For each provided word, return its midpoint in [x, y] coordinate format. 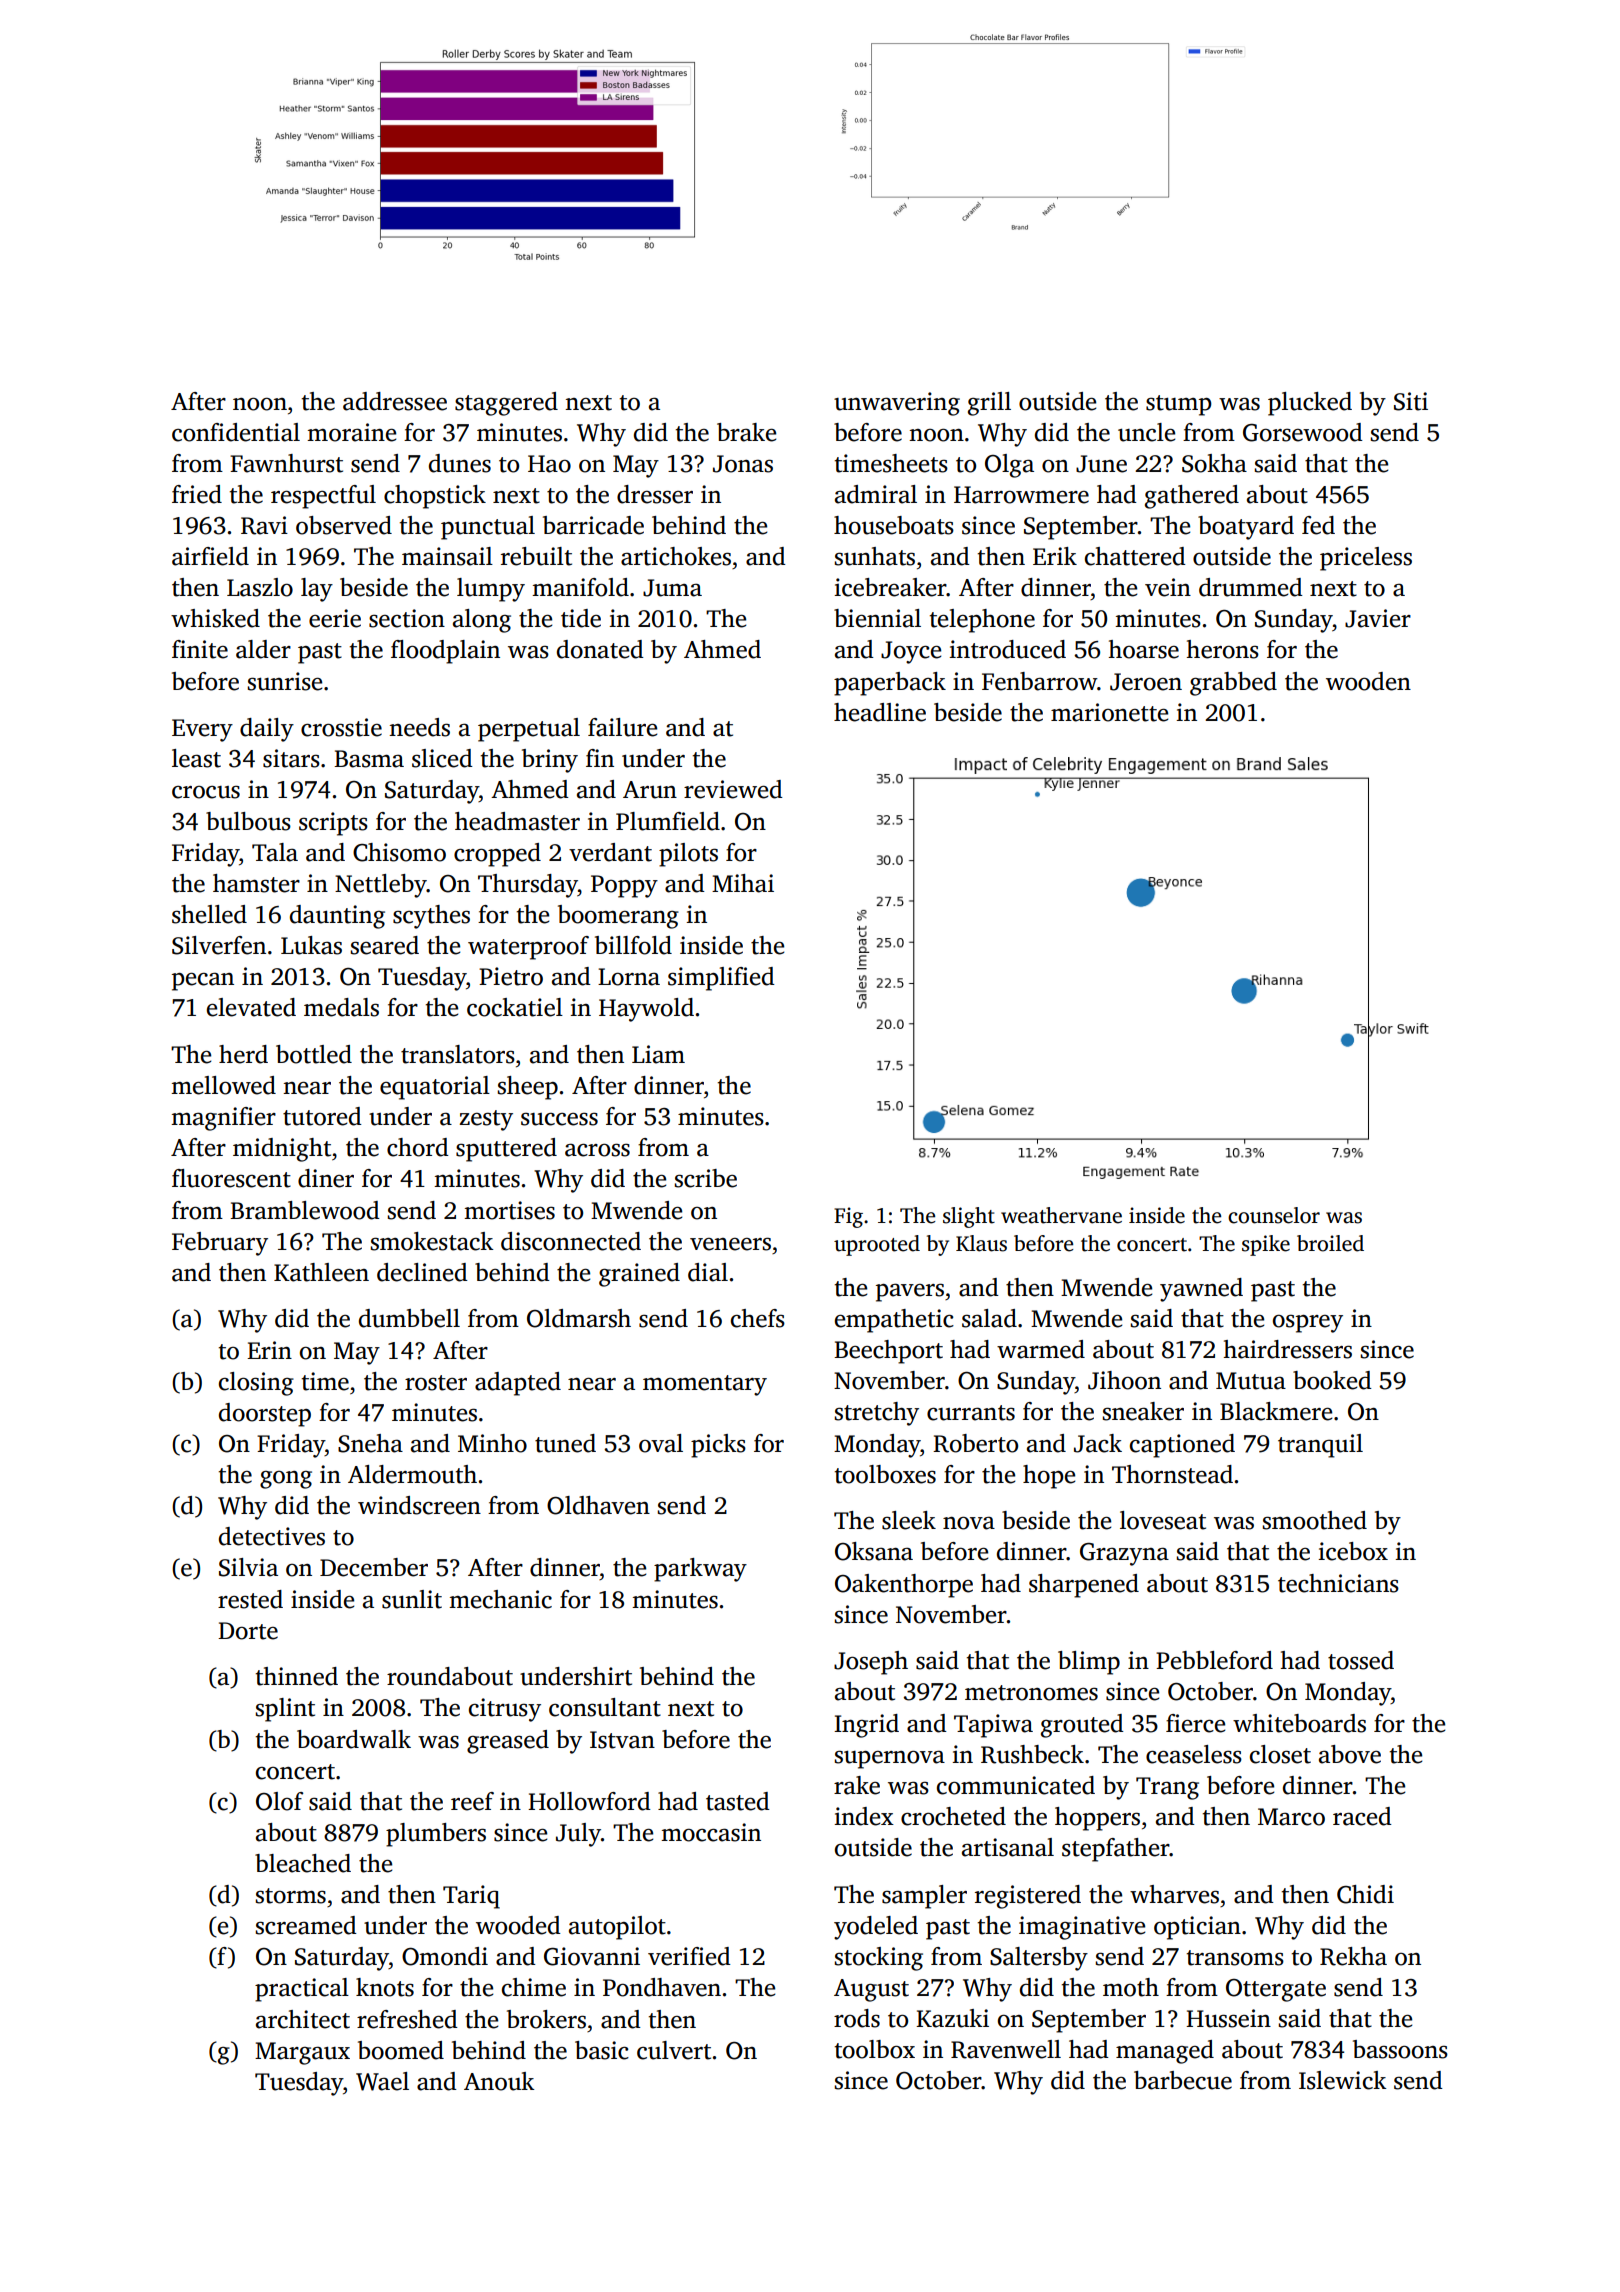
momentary [705, 1385]
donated [600, 649]
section [407, 618]
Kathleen [321, 1272]
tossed [1361, 1660]
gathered [1192, 497]
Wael [382, 2081]
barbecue [1183, 2080]
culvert [674, 2050]
